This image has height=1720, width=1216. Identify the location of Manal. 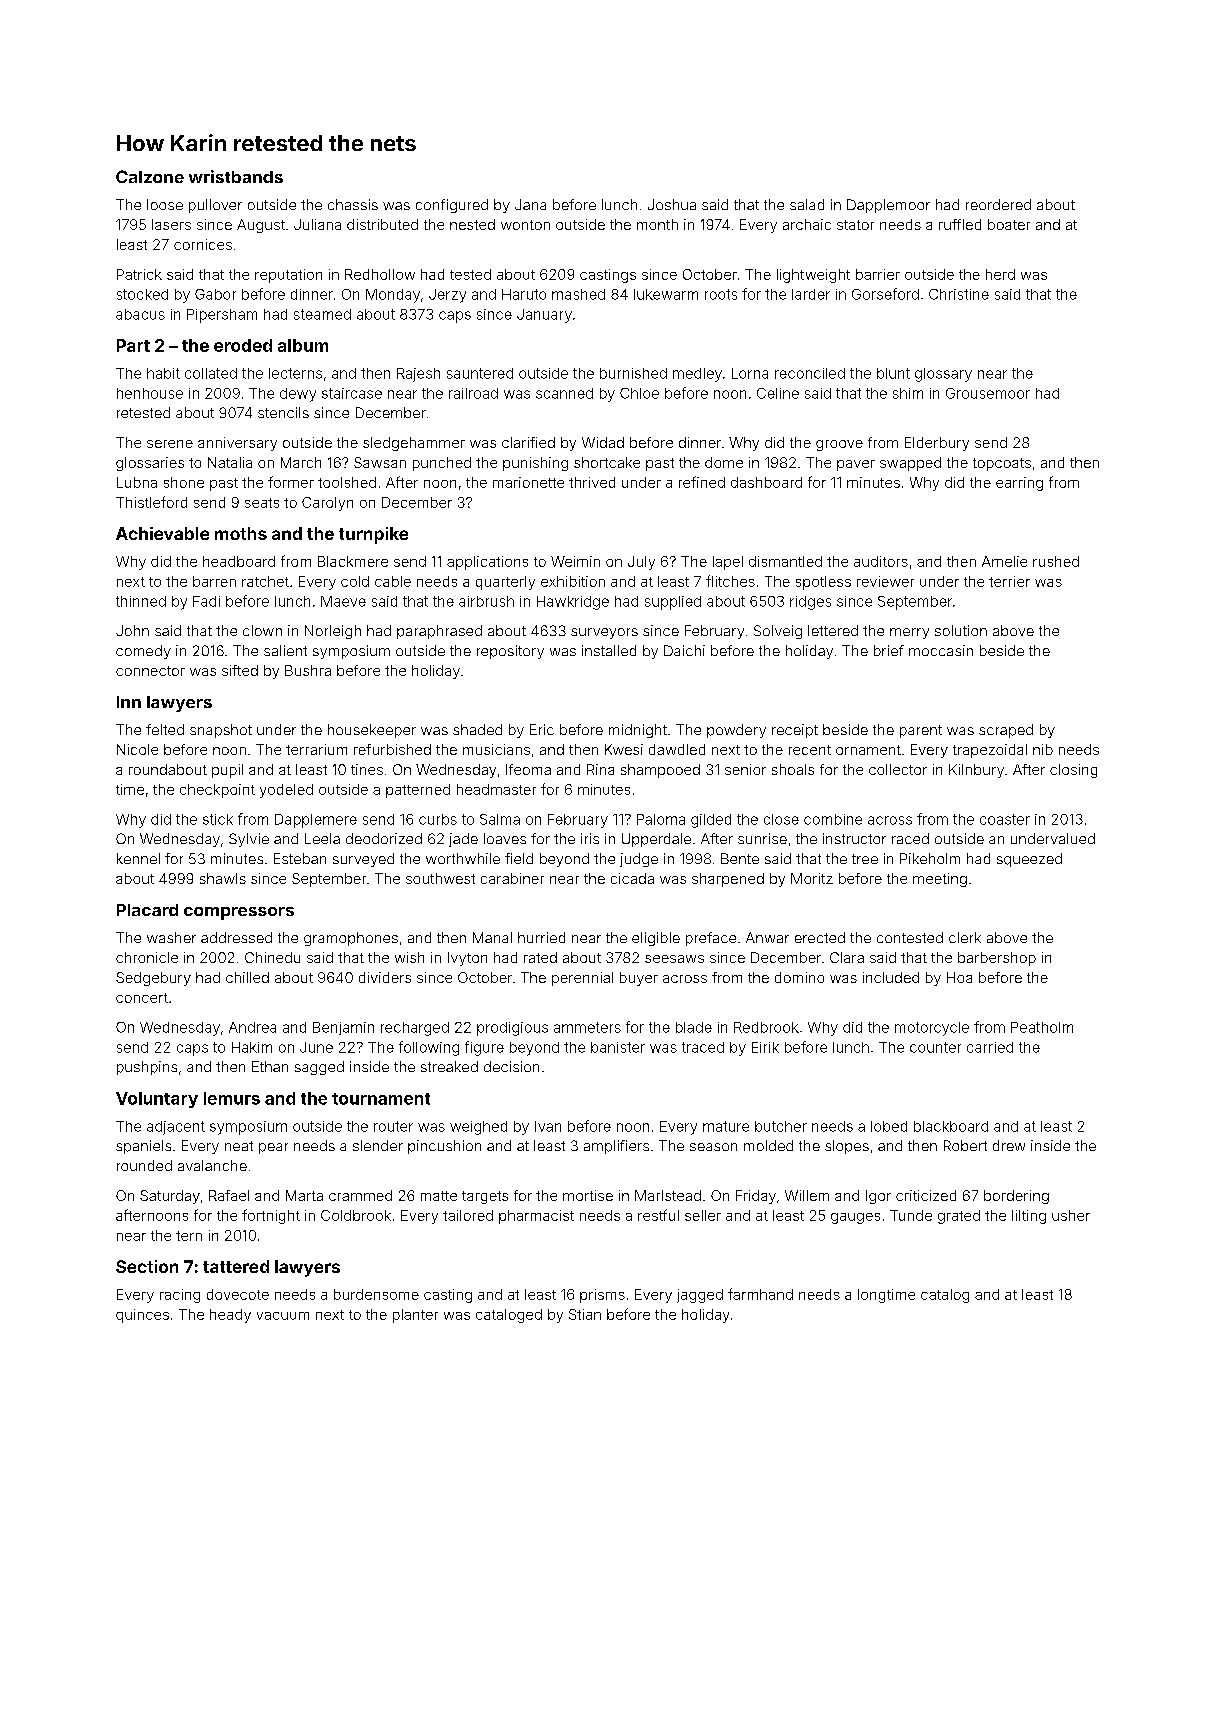
(492, 937).
